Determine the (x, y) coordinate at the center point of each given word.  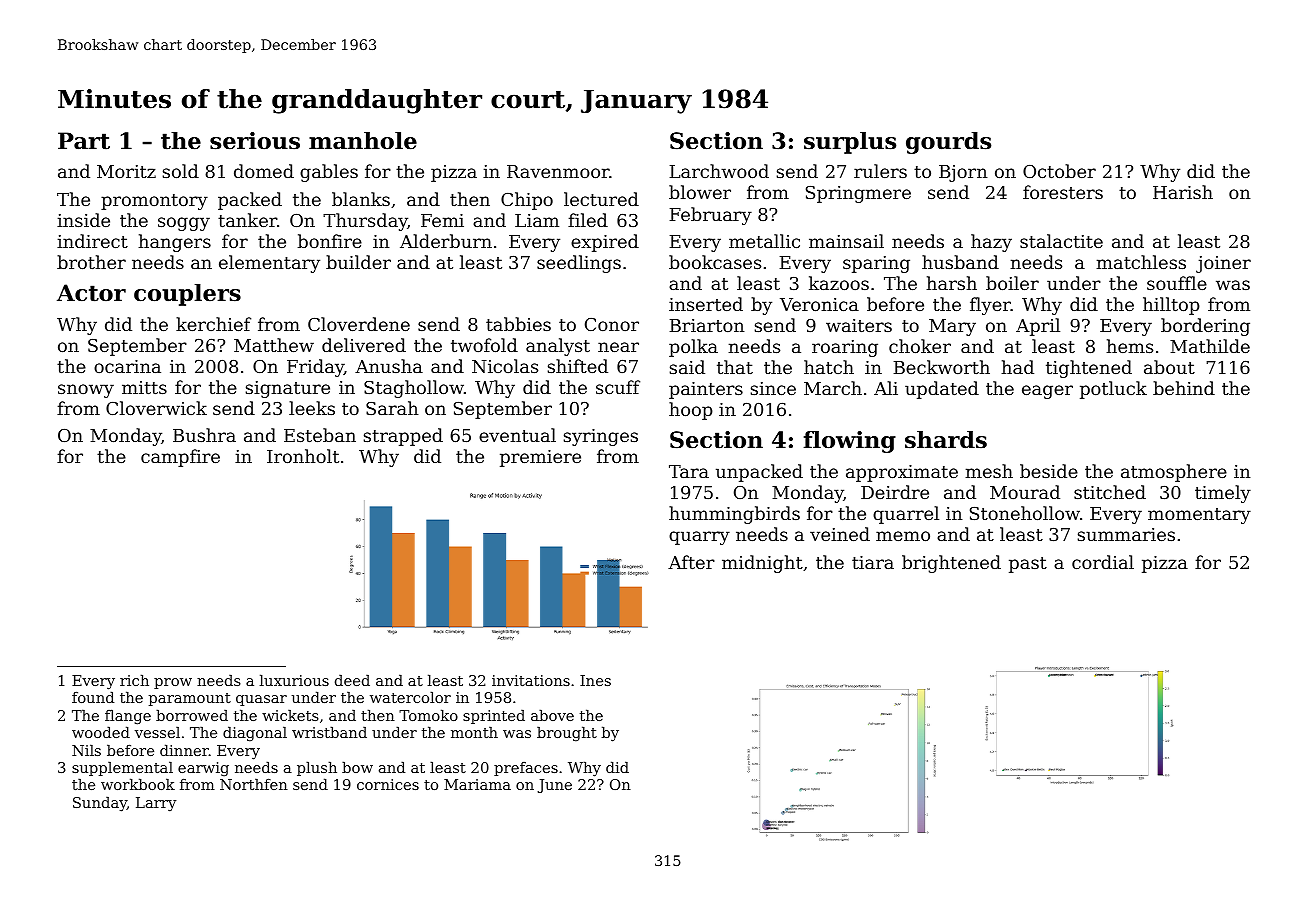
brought (567, 733)
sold (181, 171)
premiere (540, 458)
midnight (762, 564)
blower (700, 192)
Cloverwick (156, 408)
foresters (1063, 192)
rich (134, 680)
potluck (1113, 390)
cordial (1103, 562)
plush (317, 768)
